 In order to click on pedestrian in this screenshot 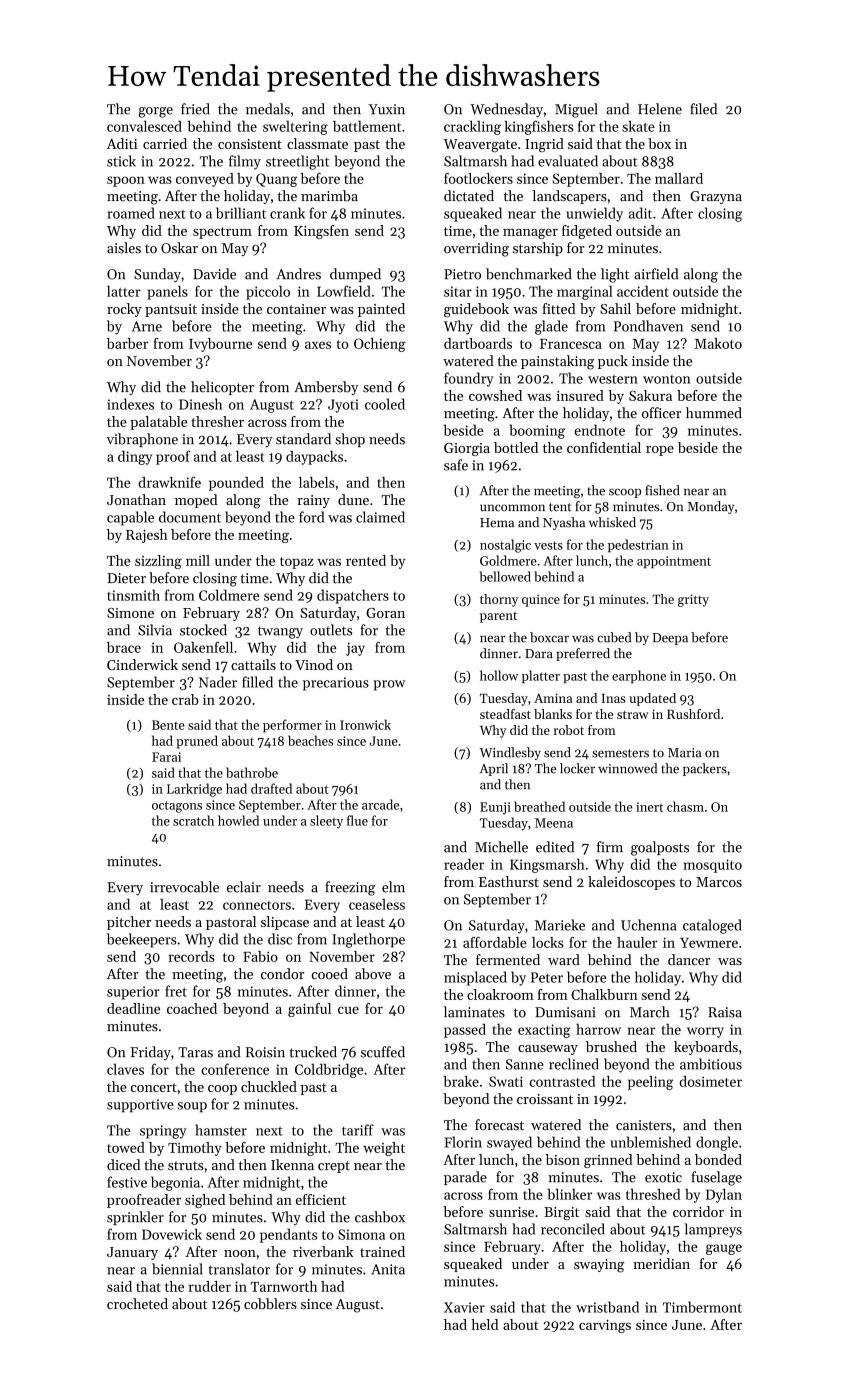, I will do `click(638, 545)`.
